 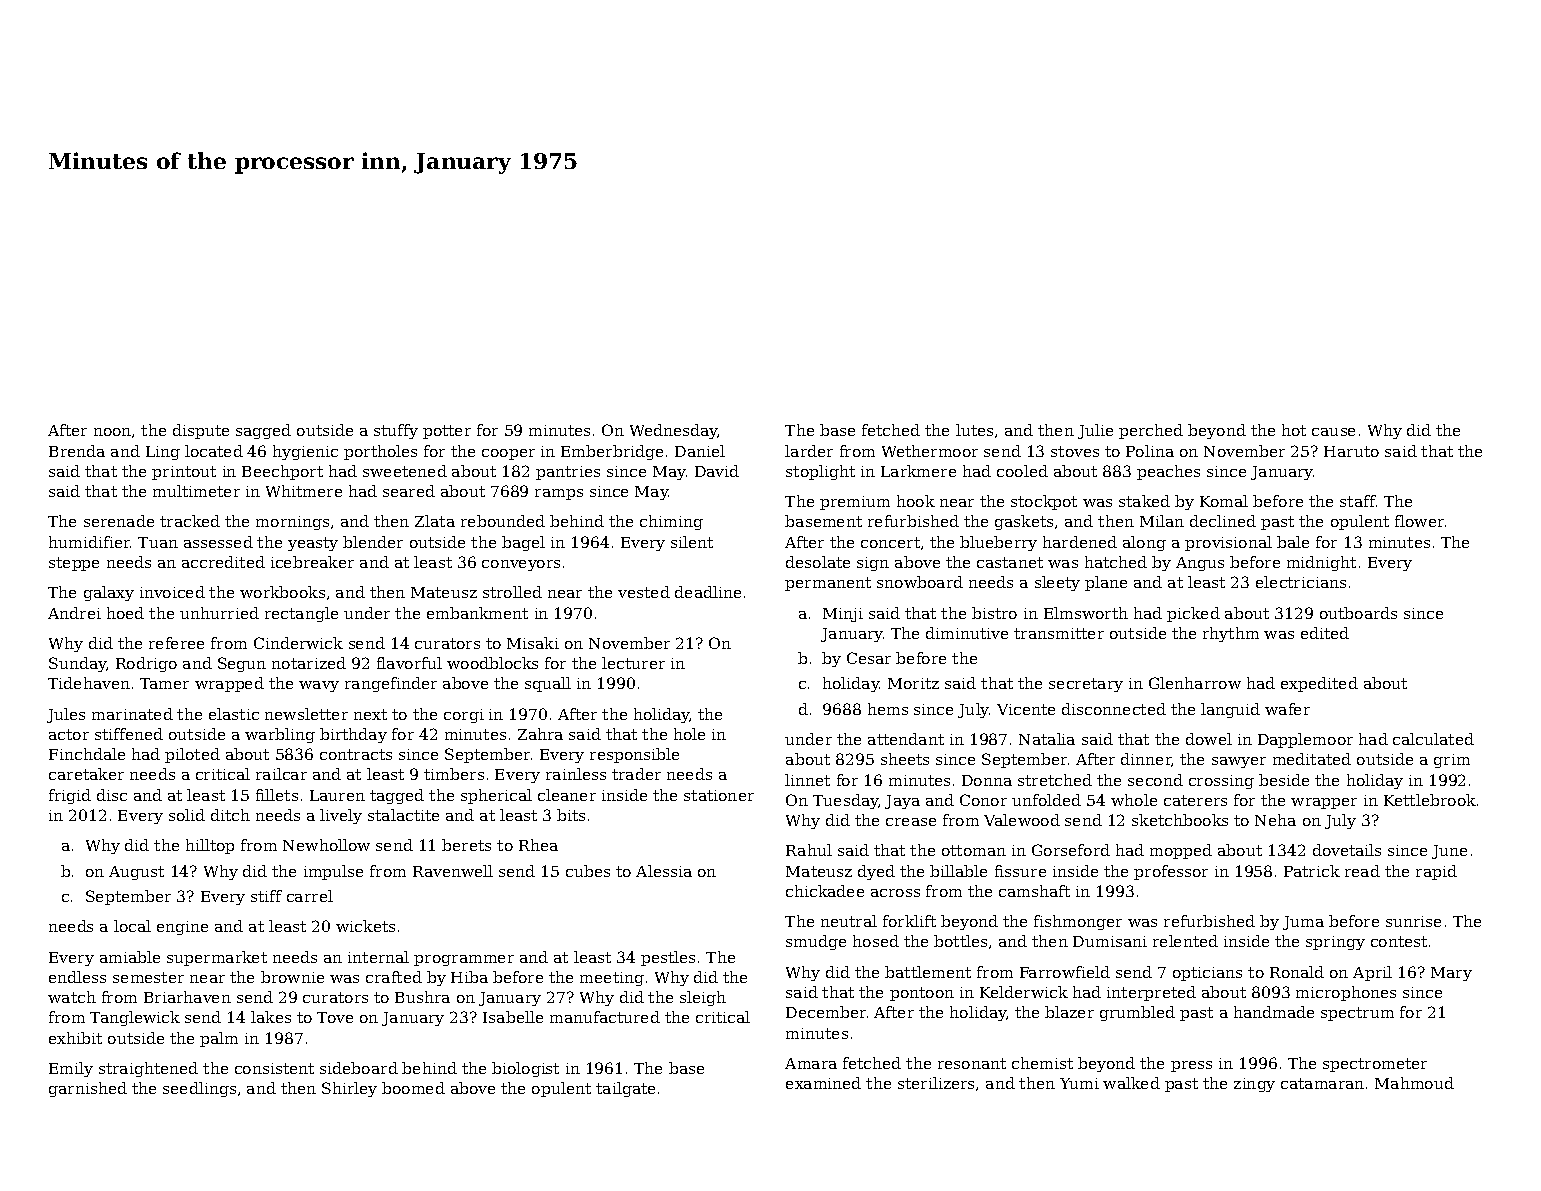 What do you see at coordinates (132, 926) in the screenshot?
I see `local` at bounding box center [132, 926].
